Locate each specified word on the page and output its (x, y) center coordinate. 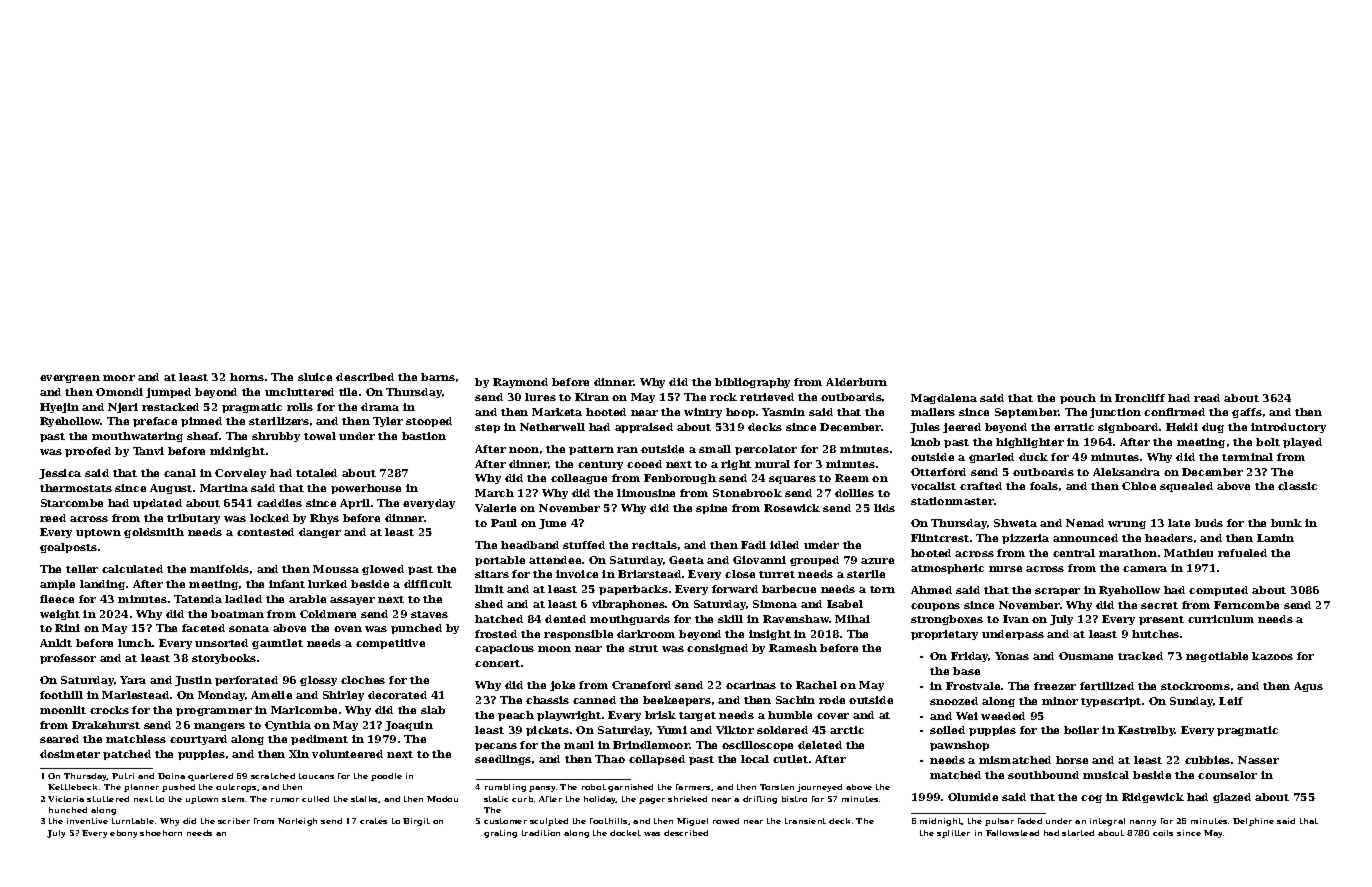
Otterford (938, 472)
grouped (814, 561)
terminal (1247, 457)
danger (320, 533)
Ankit (56, 643)
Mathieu (1188, 553)
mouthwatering (137, 437)
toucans (316, 776)
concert (497, 663)
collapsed (657, 760)
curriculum (1221, 619)
